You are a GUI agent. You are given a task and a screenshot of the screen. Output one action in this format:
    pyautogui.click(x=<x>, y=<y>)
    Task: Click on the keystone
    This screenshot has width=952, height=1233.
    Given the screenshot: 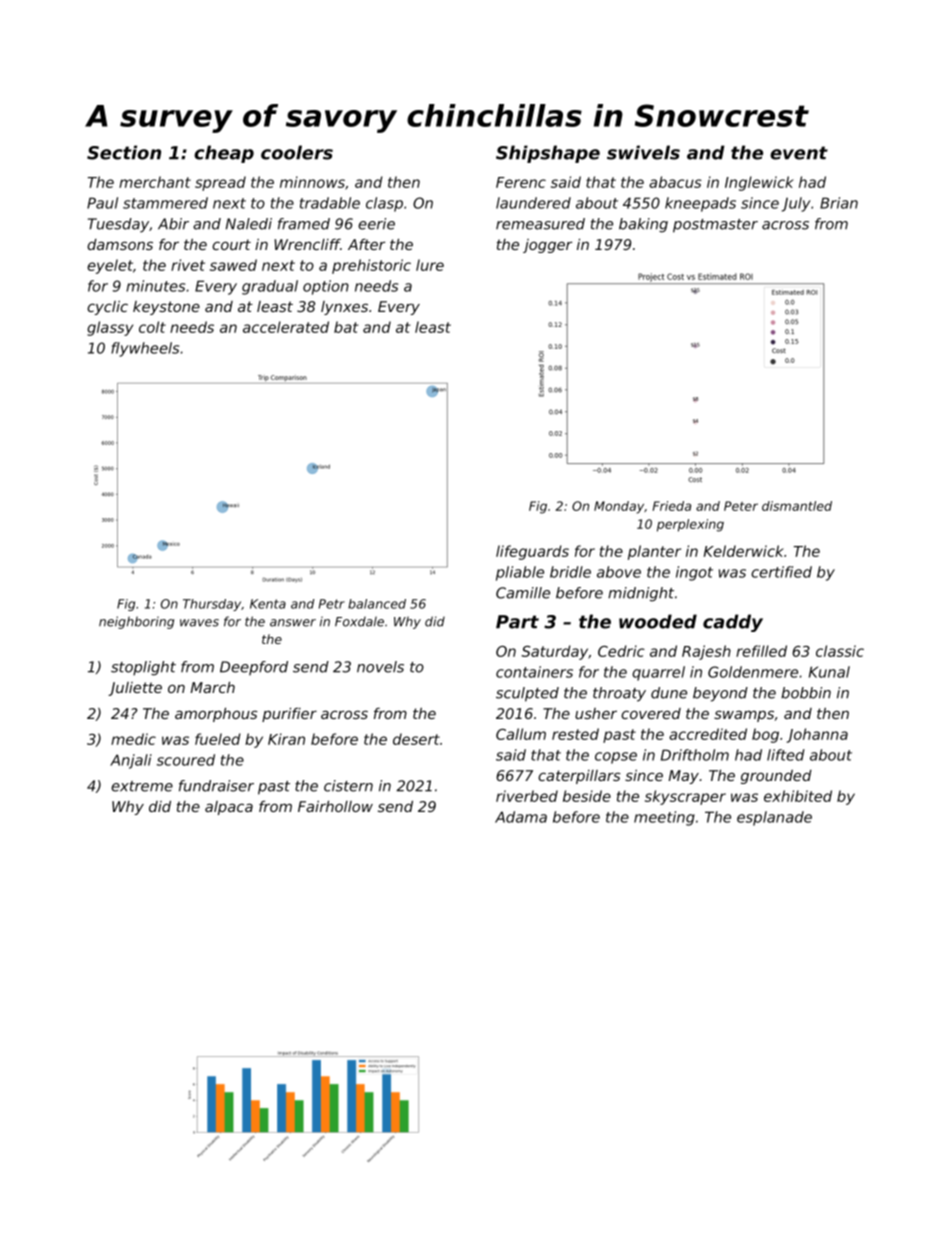 What is the action you would take?
    pyautogui.click(x=166, y=308)
